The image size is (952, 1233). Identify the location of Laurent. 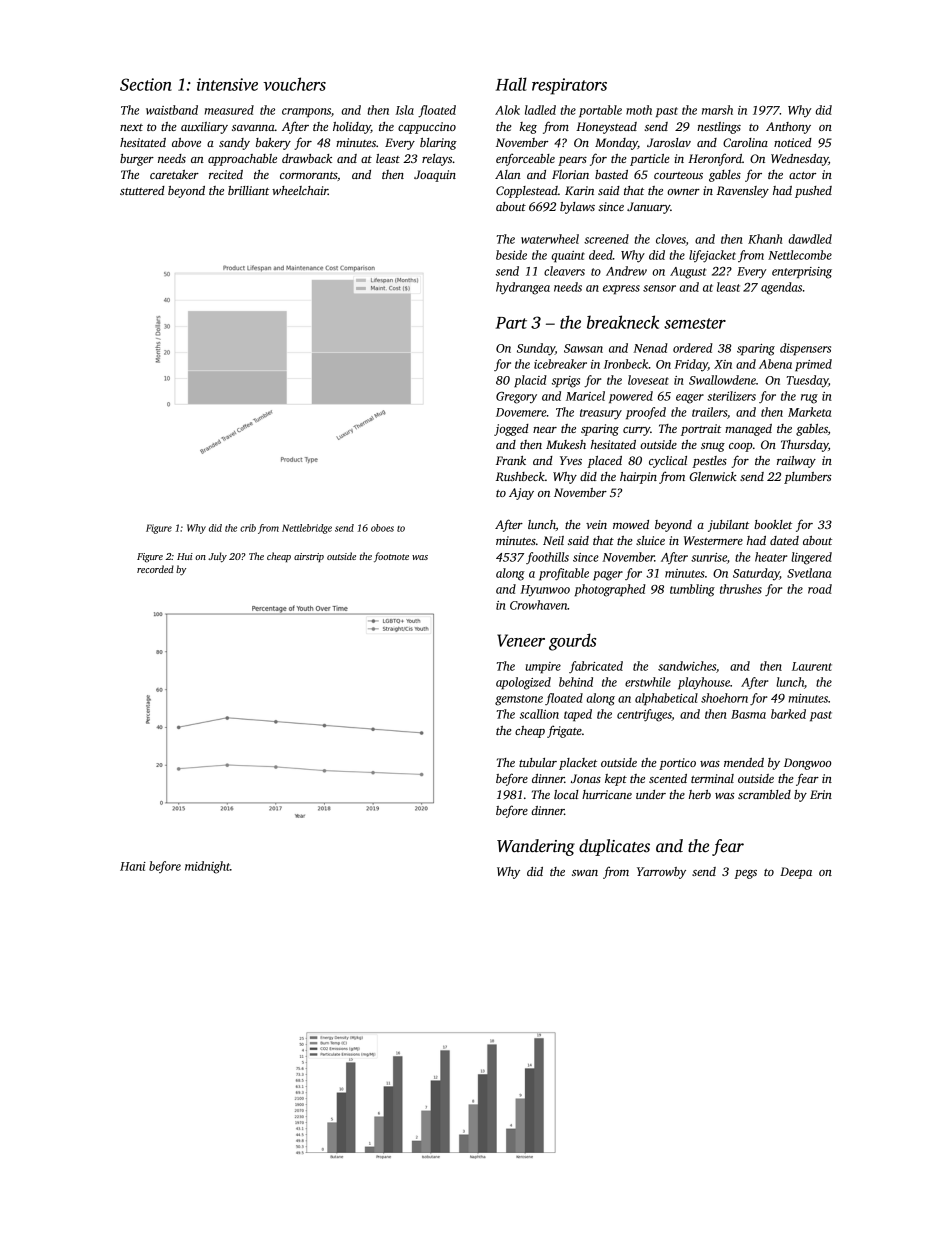
(812, 666).
